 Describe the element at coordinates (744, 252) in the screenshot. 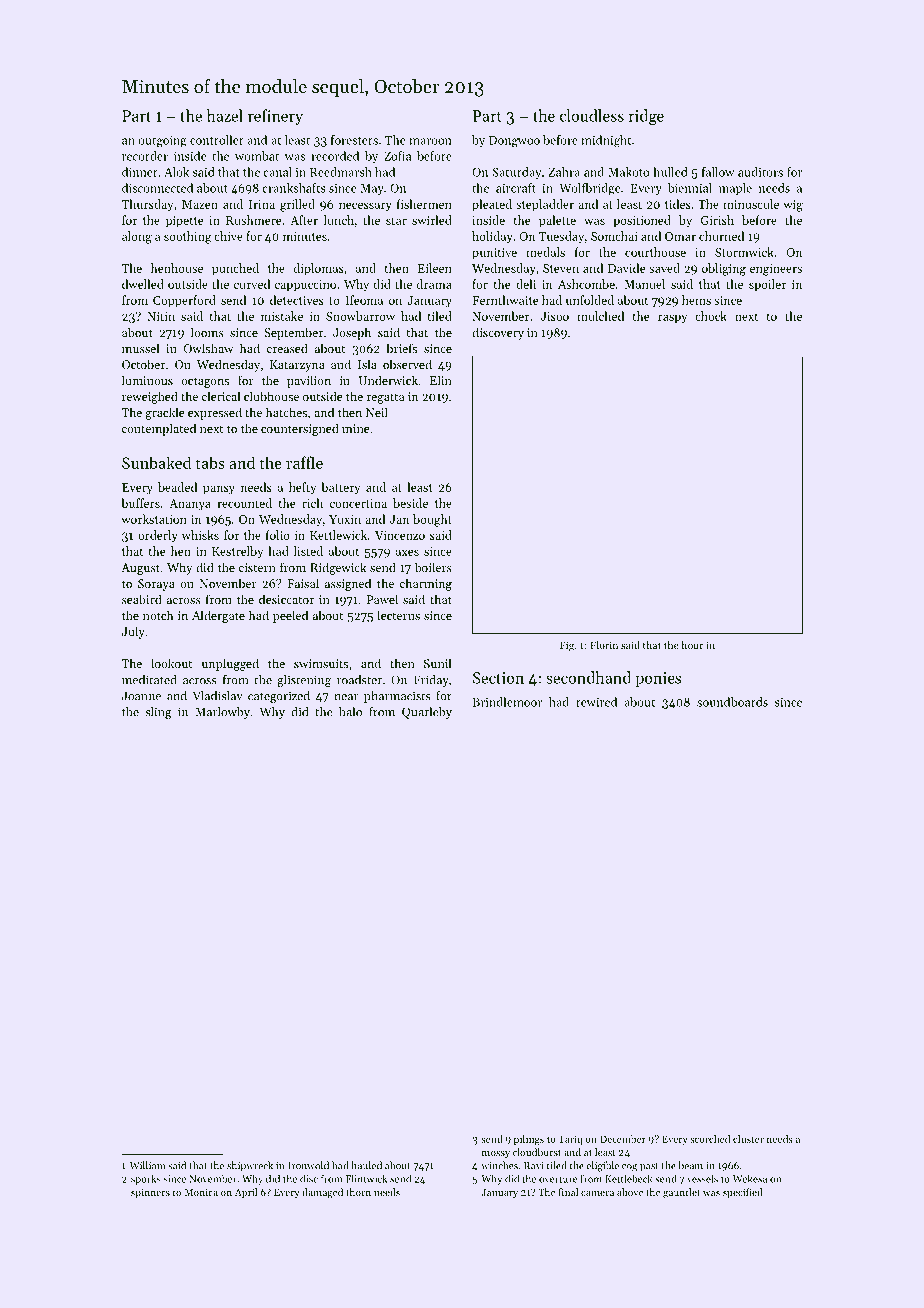

I see `Stormwick` at that location.
